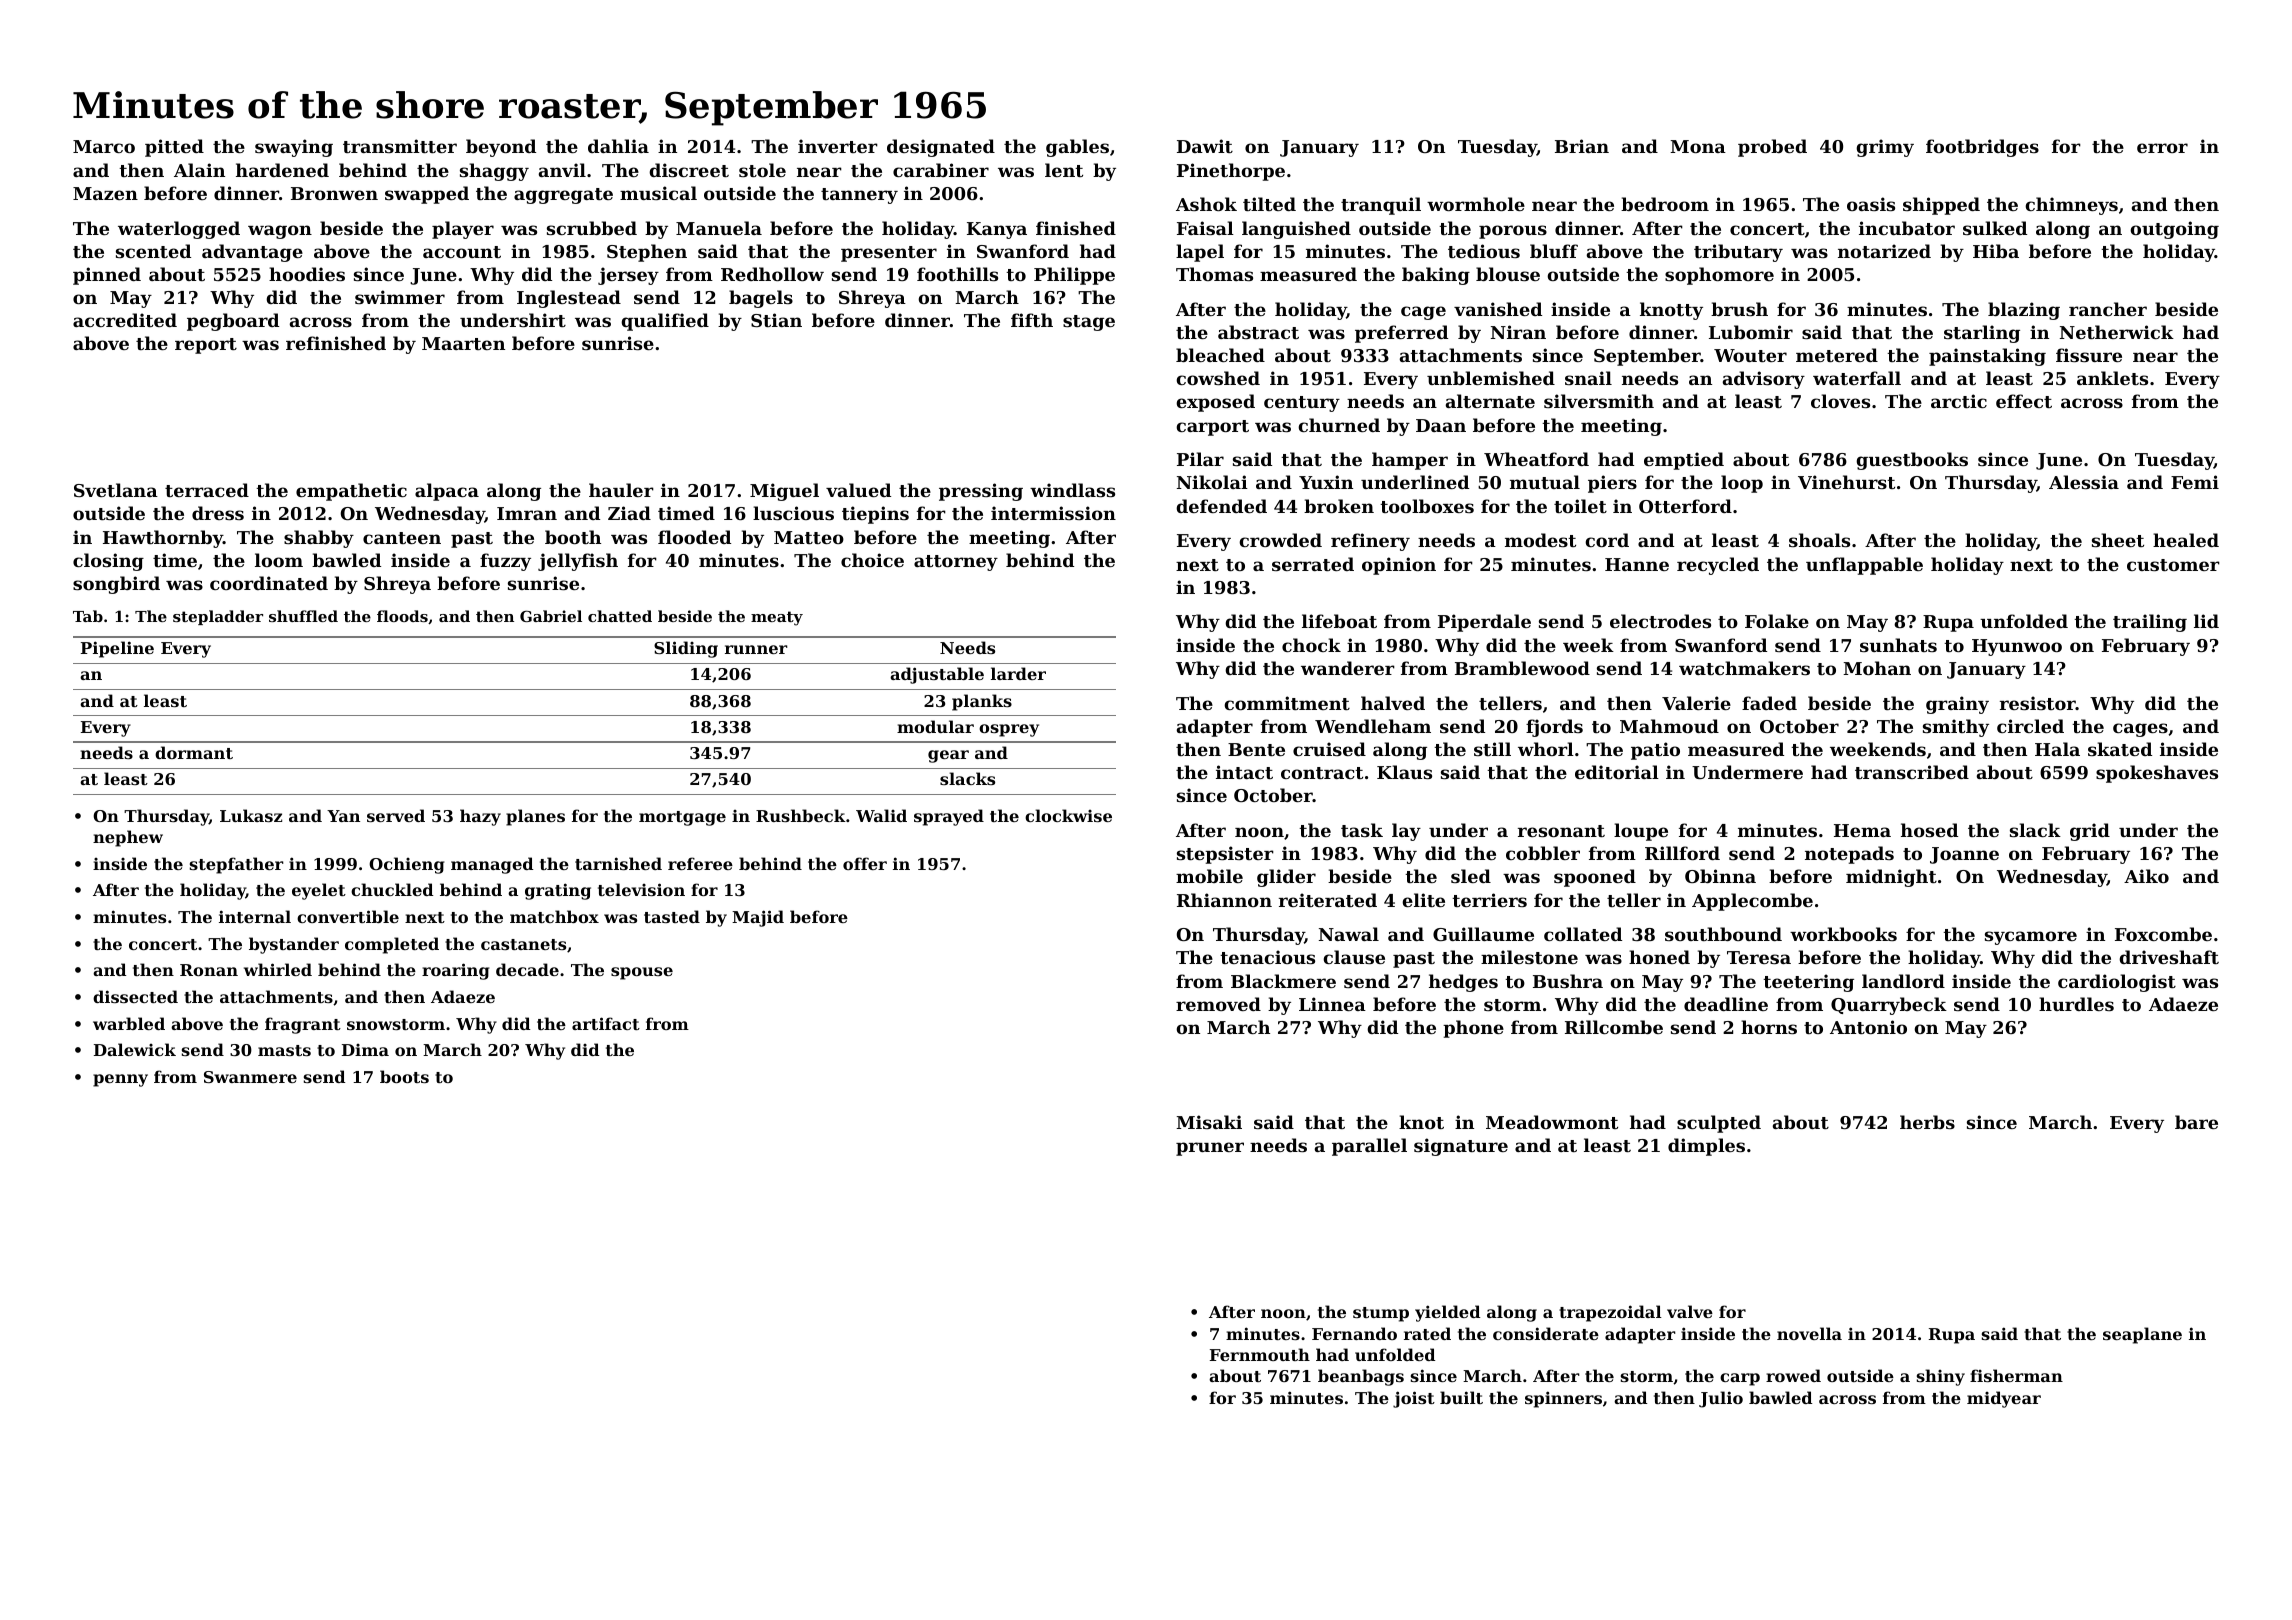 This screenshot has height=1620, width=2292. What do you see at coordinates (1269, 204) in the screenshot?
I see `tilted` at bounding box center [1269, 204].
